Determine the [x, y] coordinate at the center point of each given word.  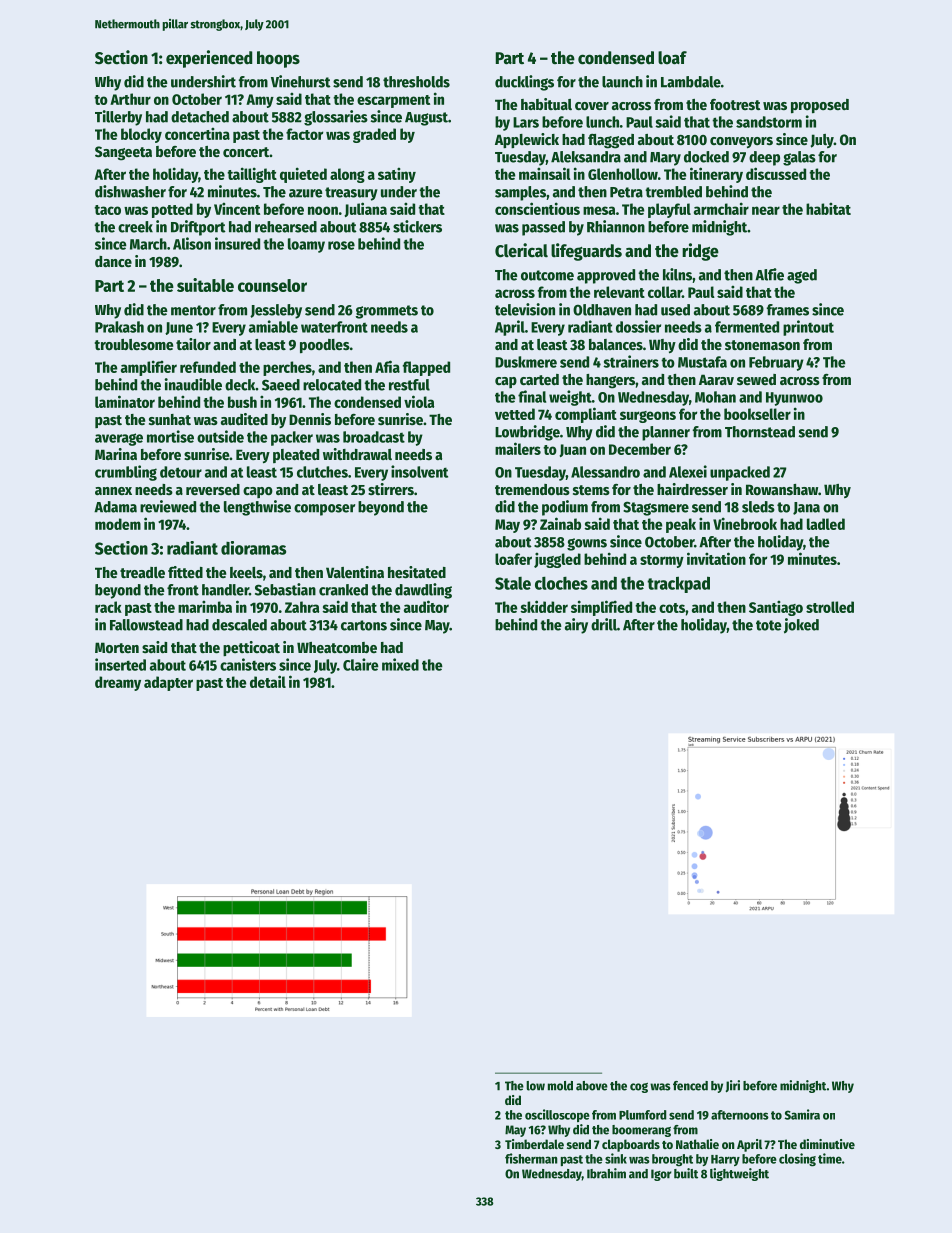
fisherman [531, 1158]
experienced [209, 59]
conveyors [741, 142]
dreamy [118, 683]
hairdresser [692, 489]
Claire [361, 664]
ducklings [524, 83]
